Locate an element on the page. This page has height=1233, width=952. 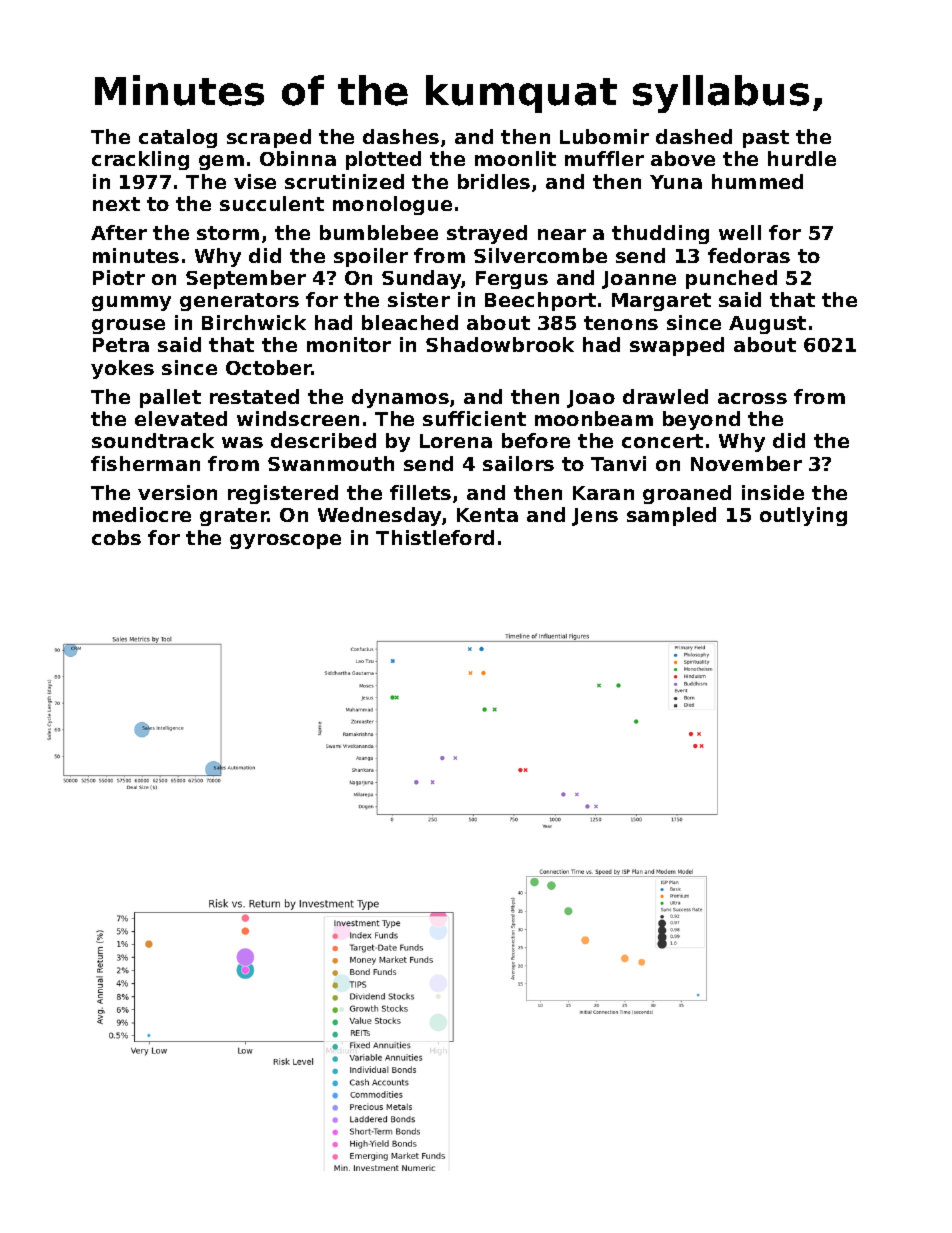
gyroscope is located at coordinates (285, 541).
